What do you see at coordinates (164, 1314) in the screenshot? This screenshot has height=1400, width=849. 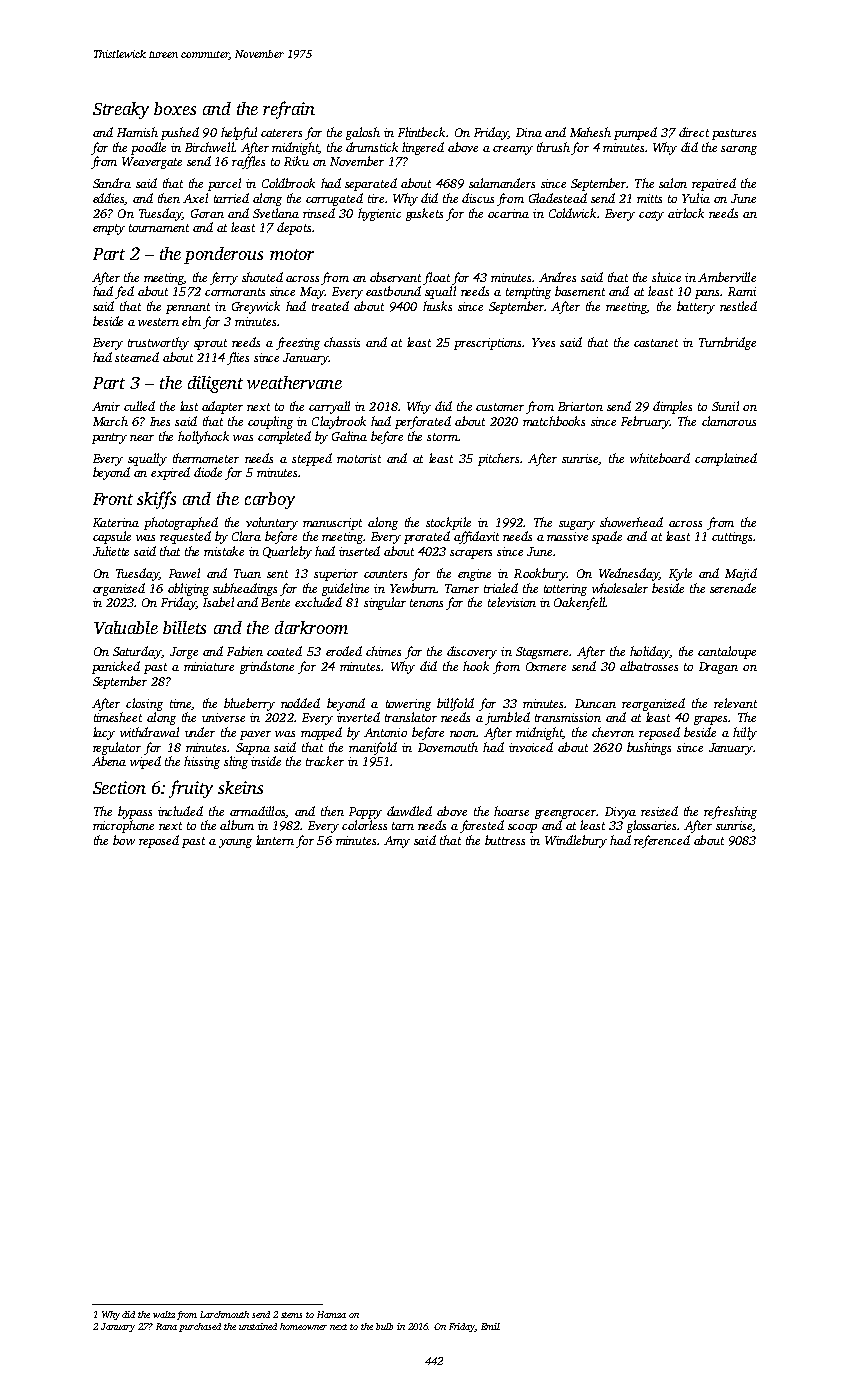 I see `waltz` at bounding box center [164, 1314].
